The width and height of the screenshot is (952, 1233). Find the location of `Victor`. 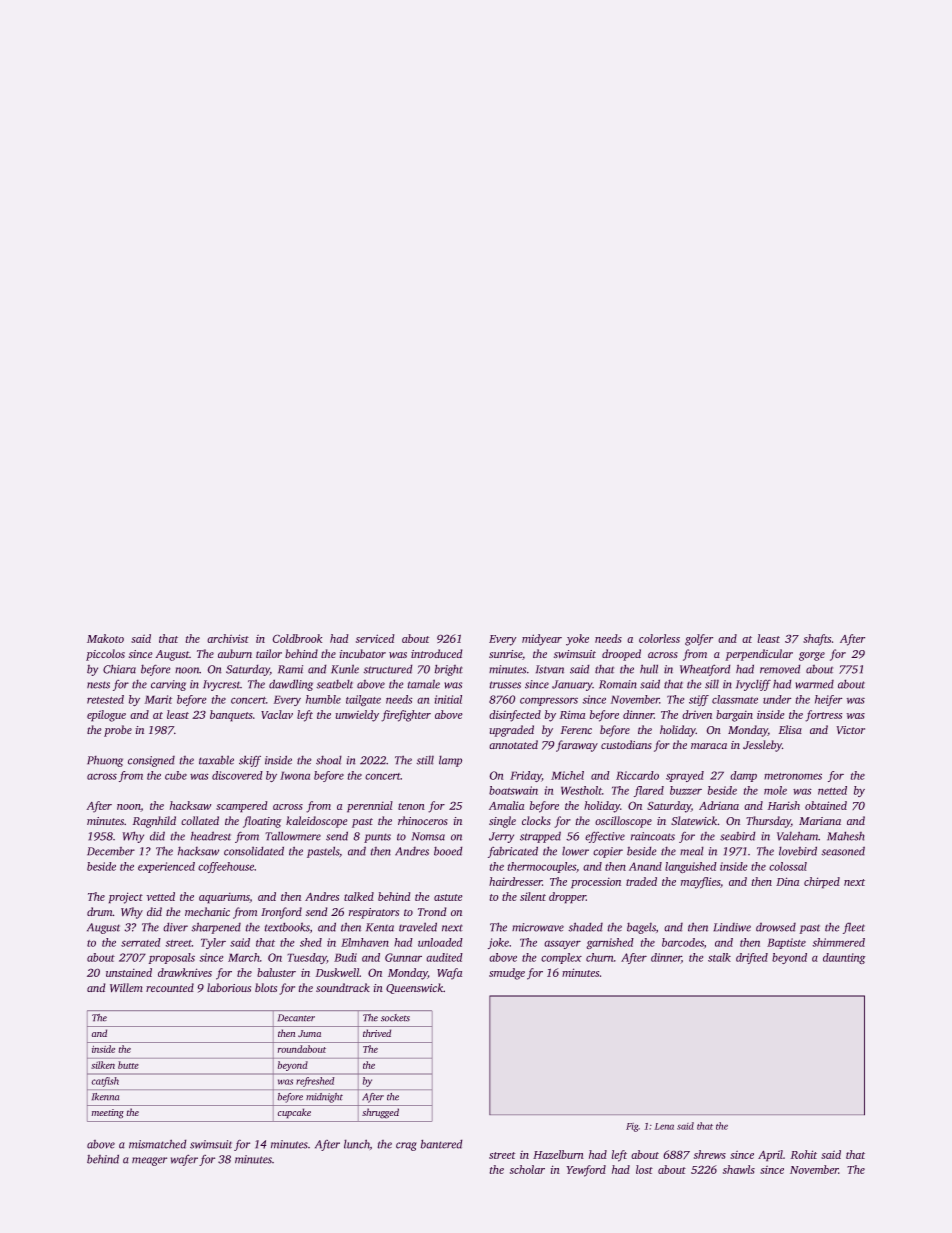

Victor is located at coordinates (850, 730).
